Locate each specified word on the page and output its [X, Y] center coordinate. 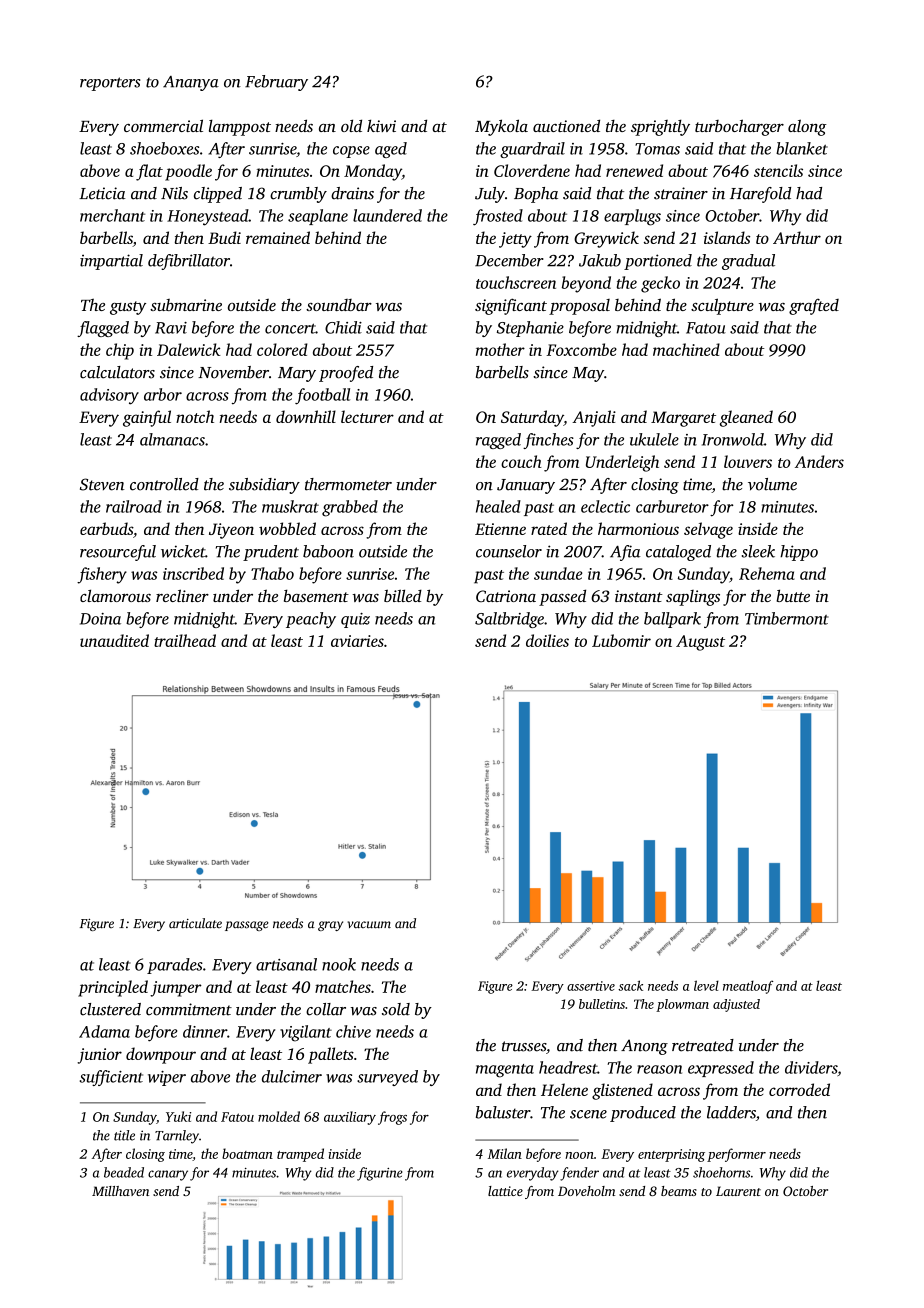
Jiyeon [231, 531]
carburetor [672, 506]
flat [149, 172]
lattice [505, 1191]
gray [330, 926]
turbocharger [739, 127]
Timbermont [787, 618]
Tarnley [177, 1137]
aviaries [357, 641]
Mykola [501, 127]
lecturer [367, 416]
